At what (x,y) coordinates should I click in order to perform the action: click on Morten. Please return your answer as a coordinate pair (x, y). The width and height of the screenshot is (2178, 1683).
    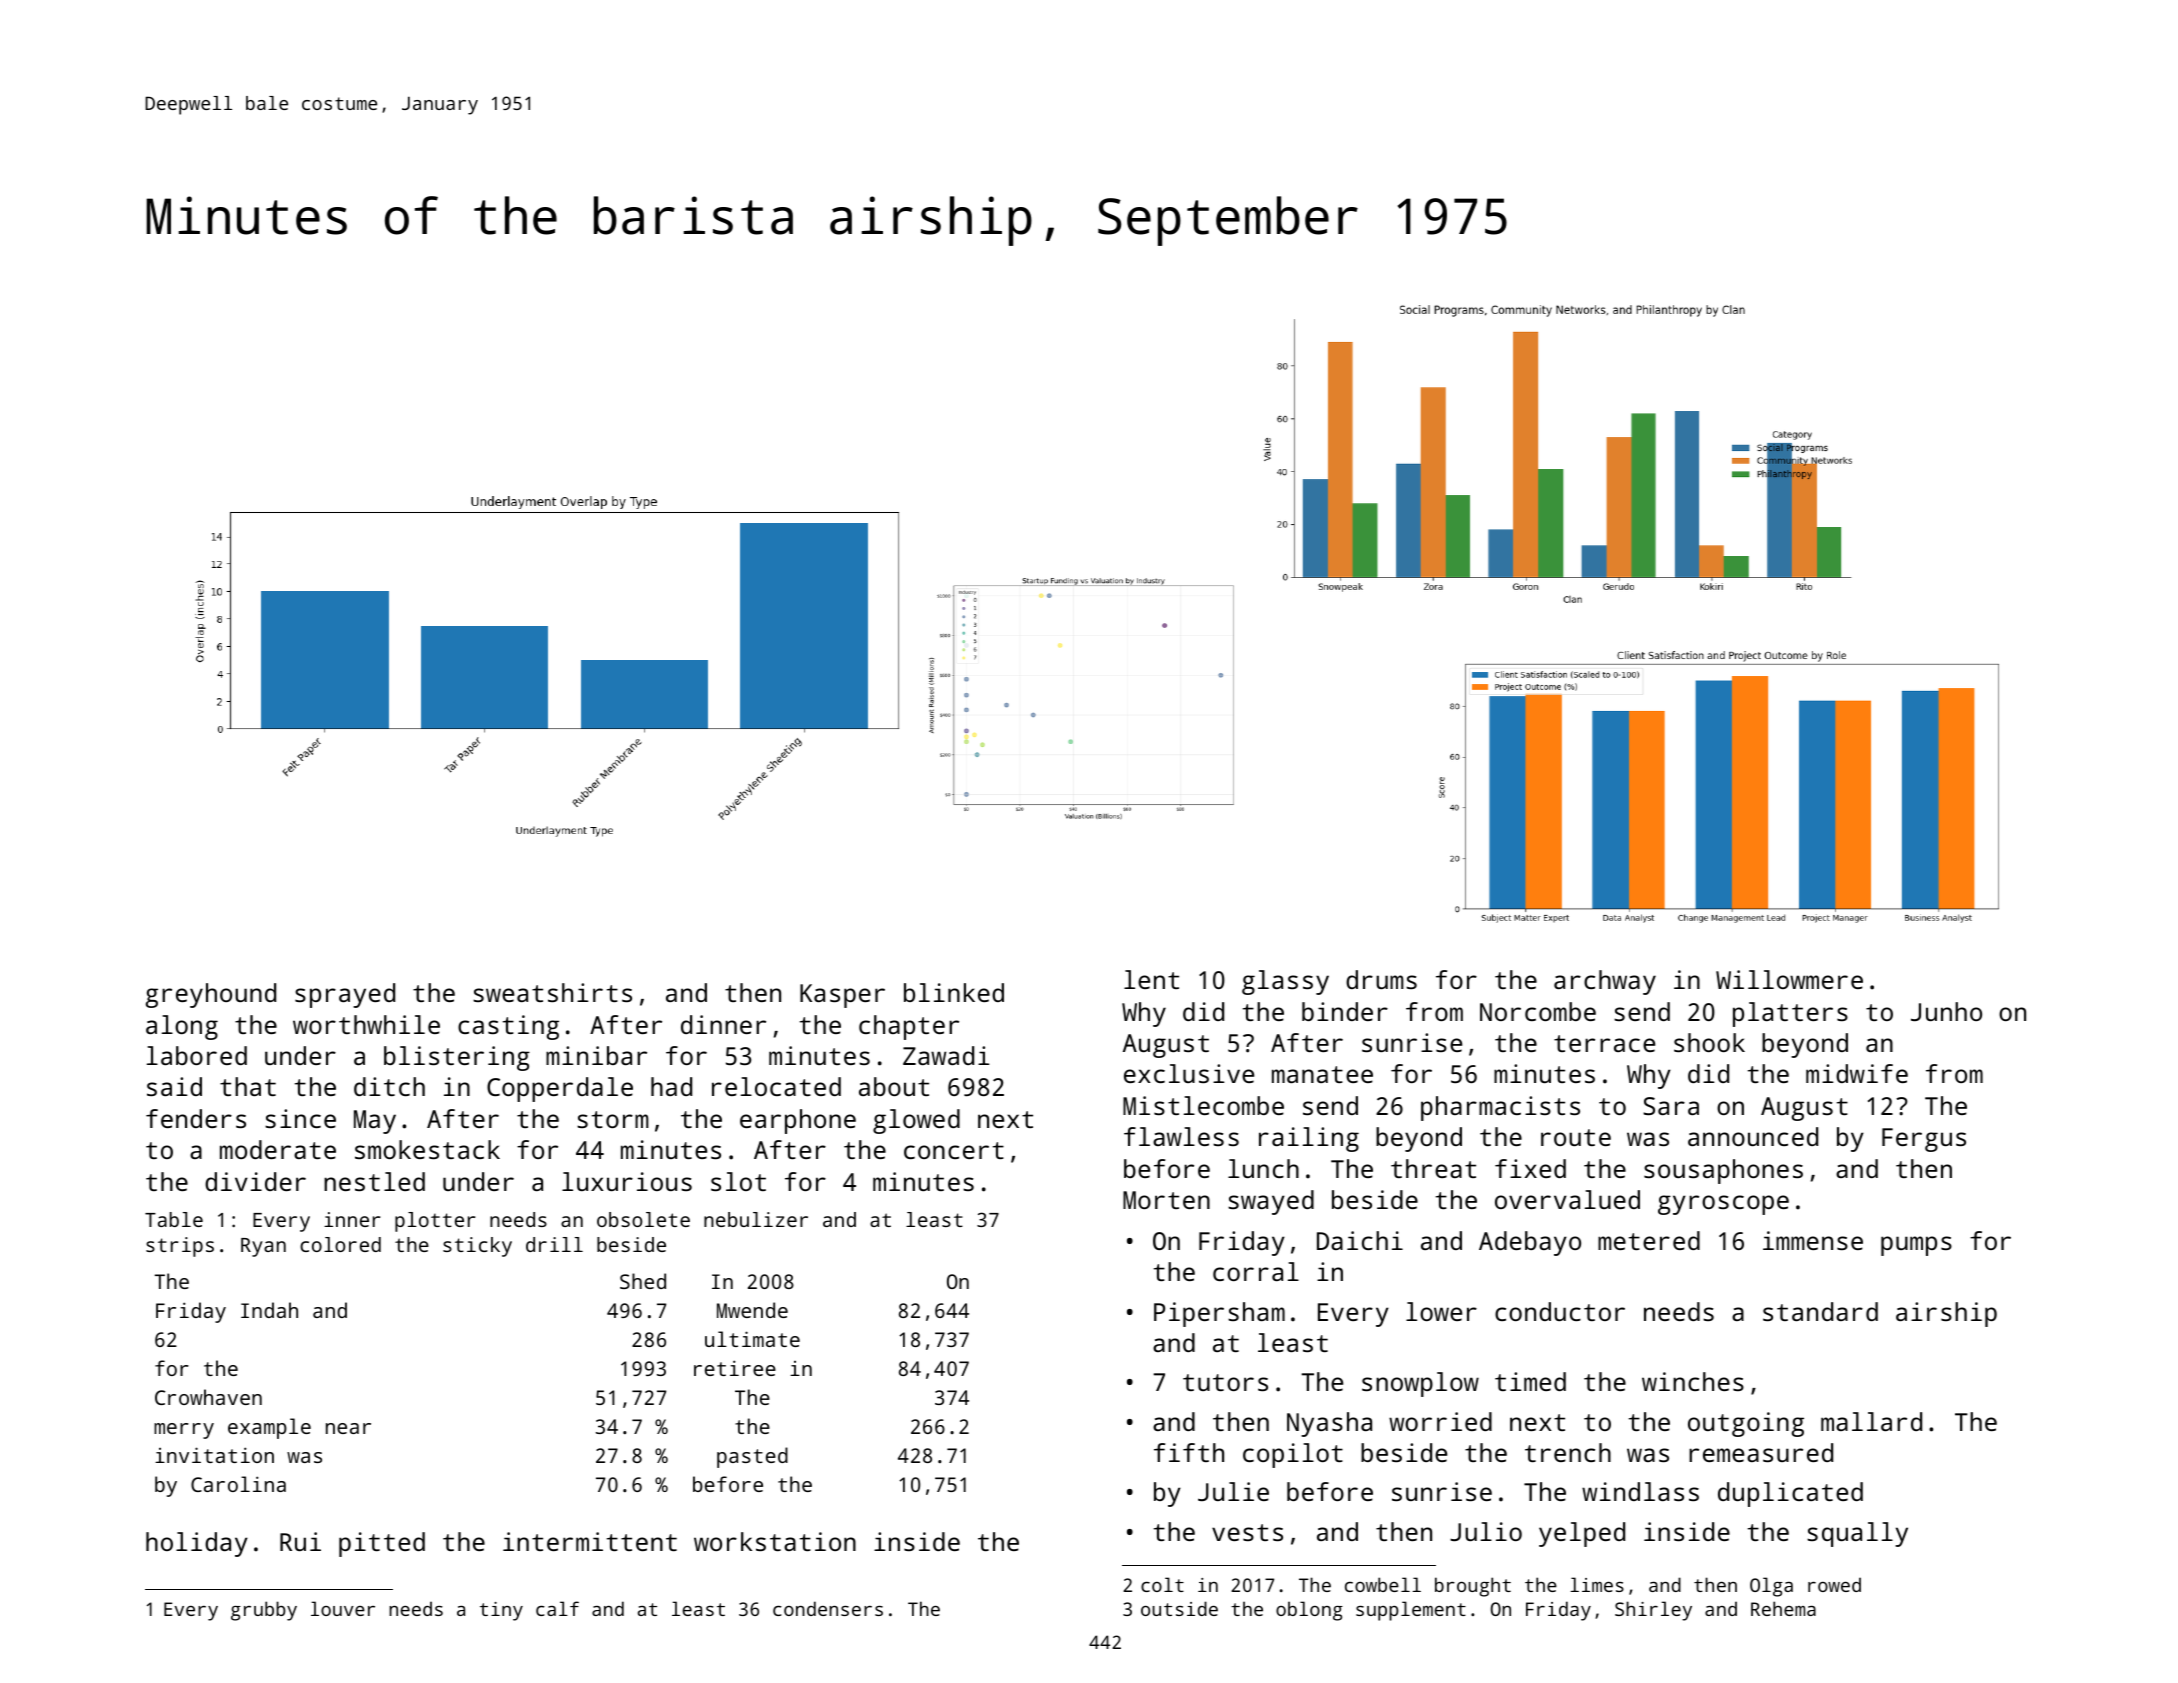
    Looking at the image, I should click on (1166, 1200).
